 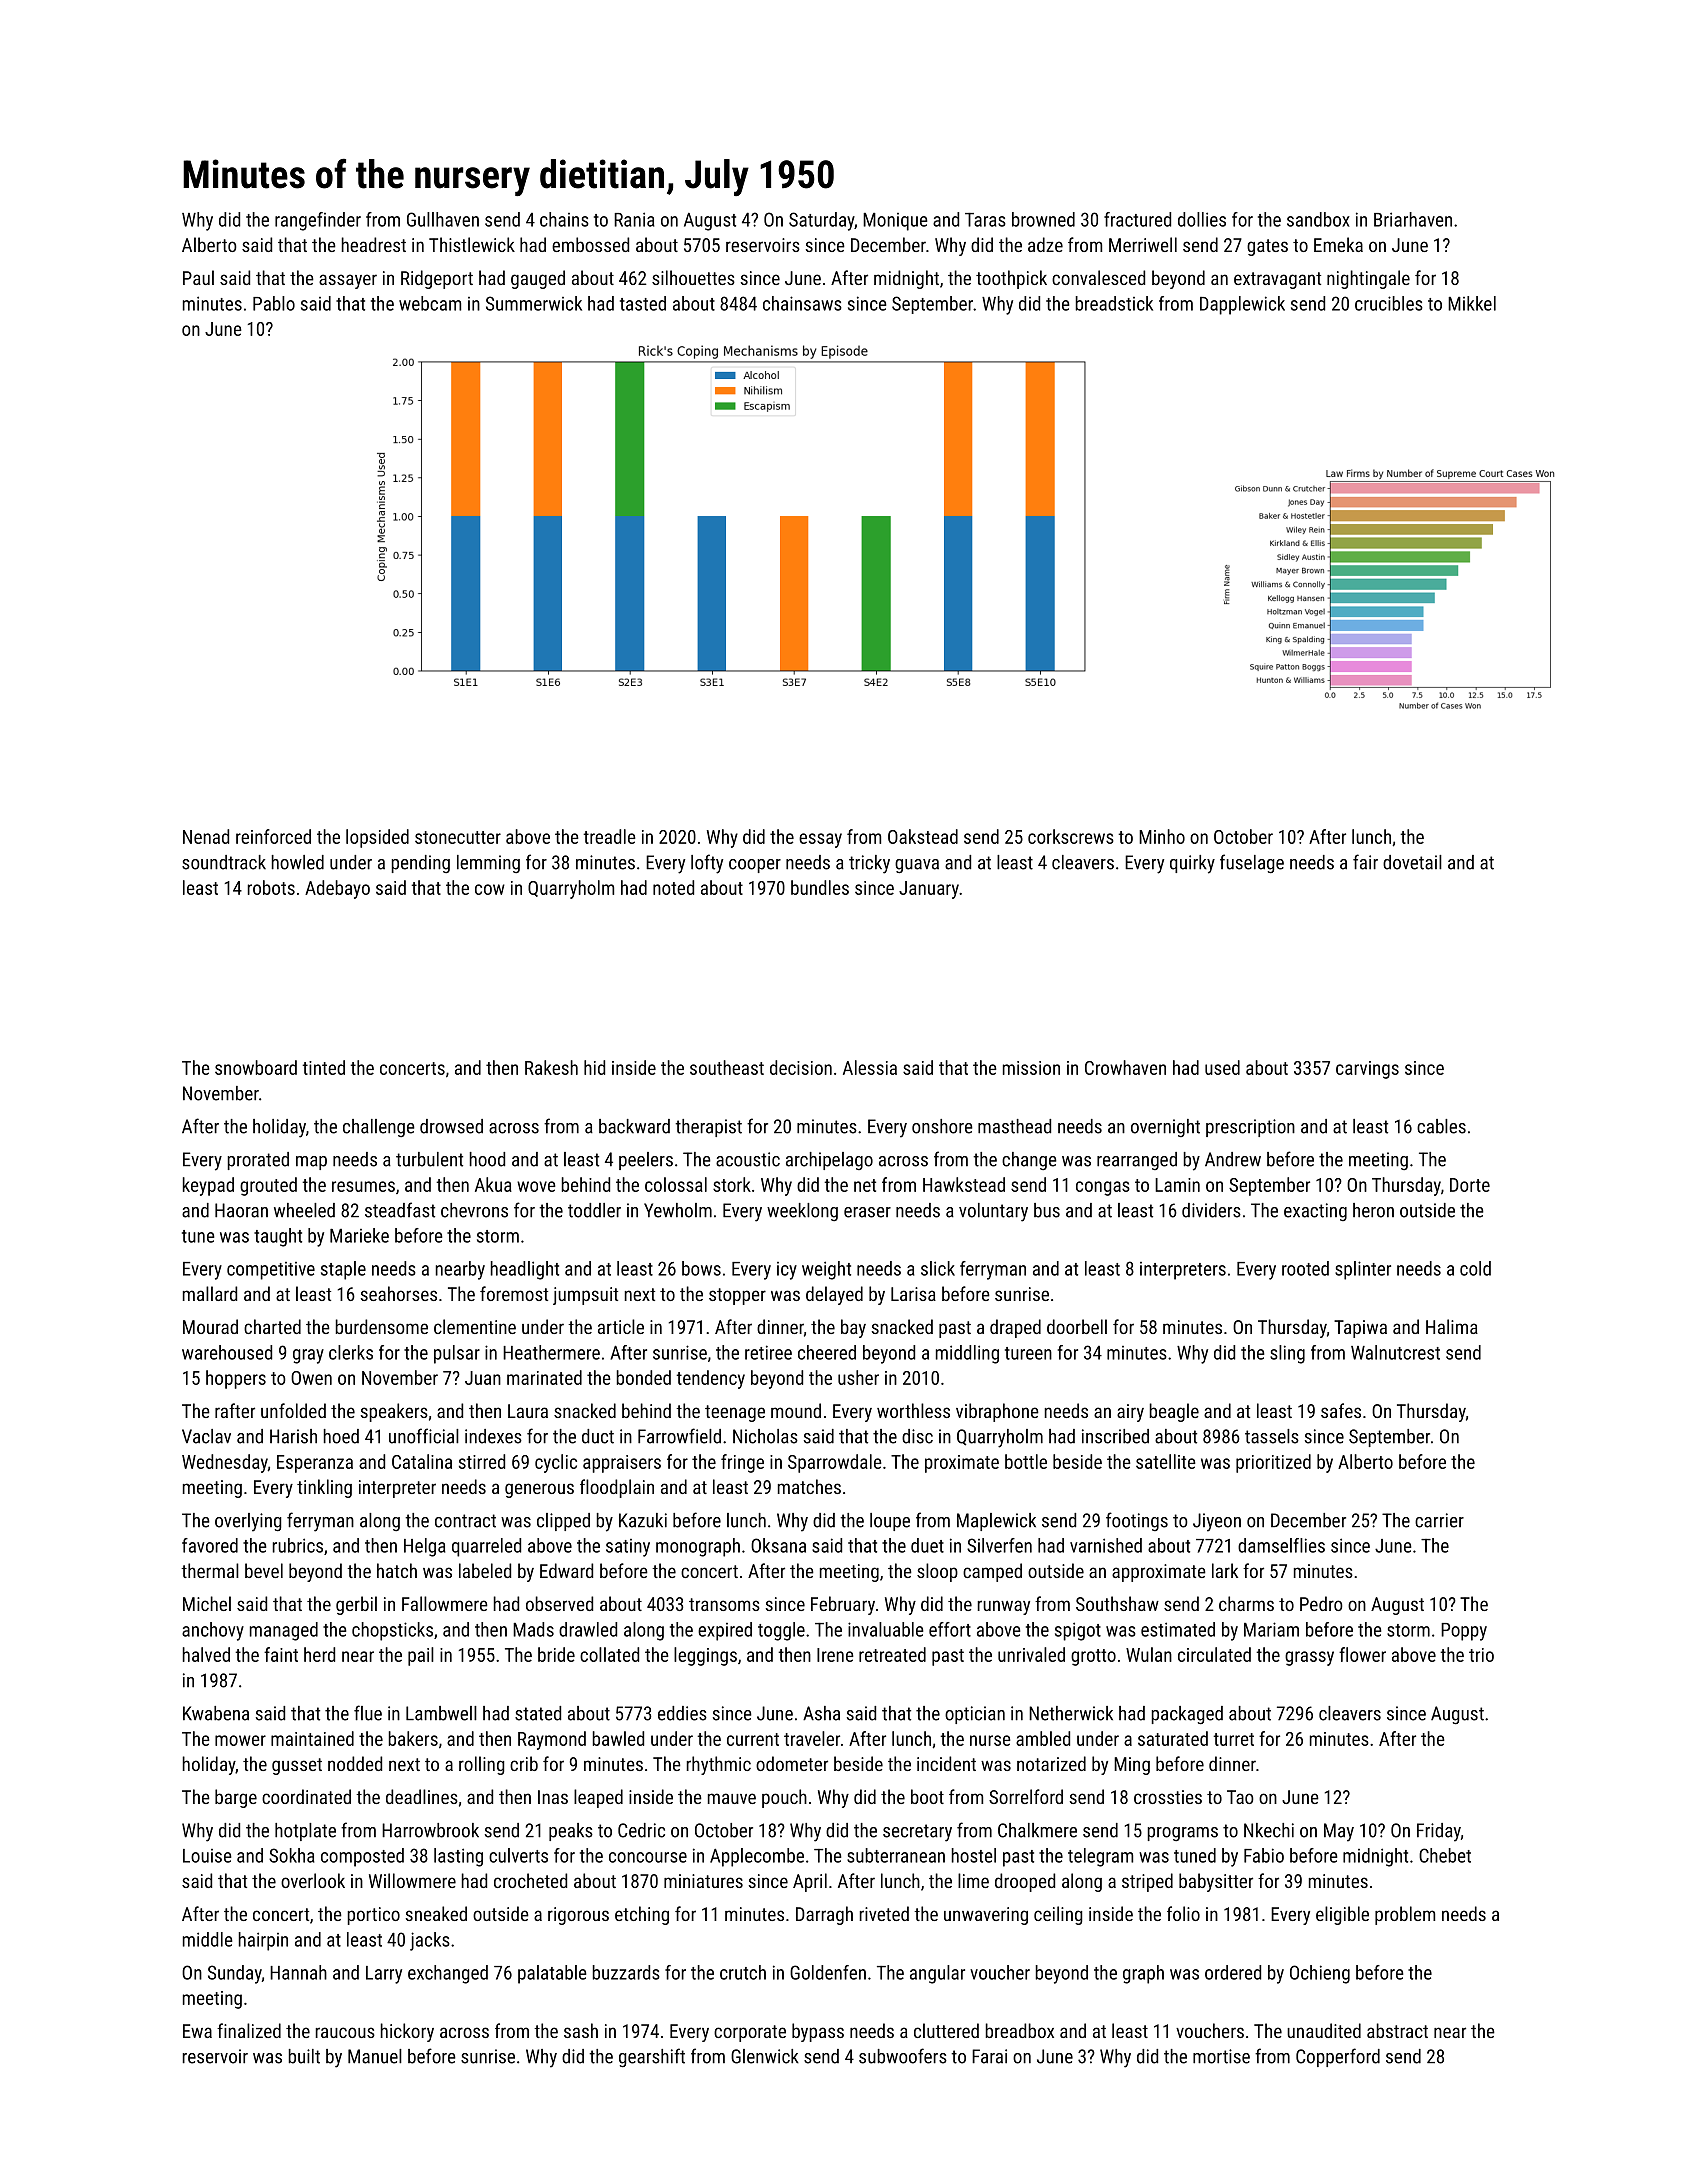 What do you see at coordinates (652, 2057) in the document?
I see `gearshift` at bounding box center [652, 2057].
